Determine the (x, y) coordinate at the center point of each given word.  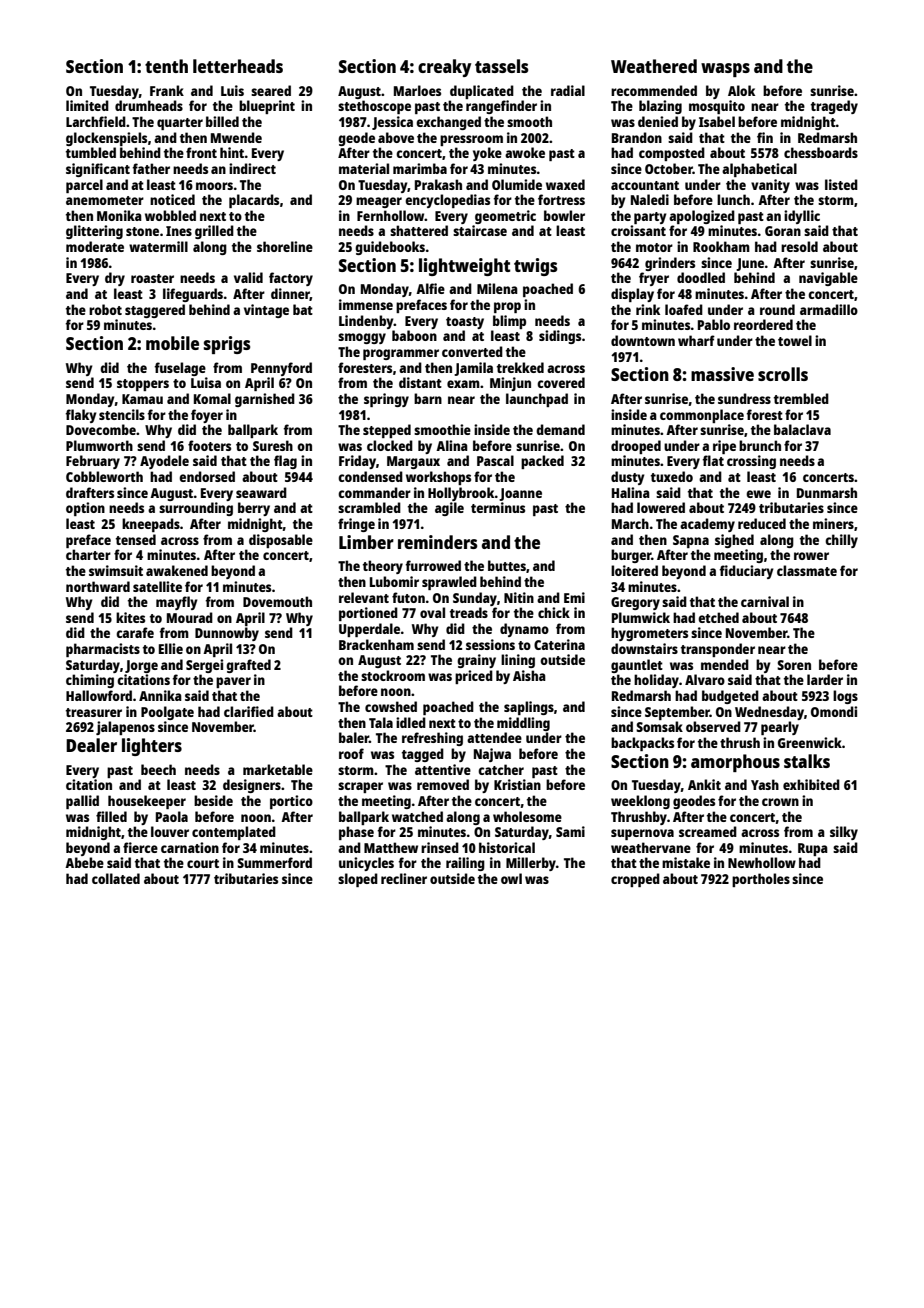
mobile (172, 343)
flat (713, 460)
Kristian (517, 784)
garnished (265, 400)
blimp (509, 322)
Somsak (659, 726)
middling (523, 724)
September (677, 713)
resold (799, 246)
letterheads (238, 66)
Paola (172, 816)
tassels (501, 66)
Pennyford (281, 369)
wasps (725, 70)
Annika (160, 695)
